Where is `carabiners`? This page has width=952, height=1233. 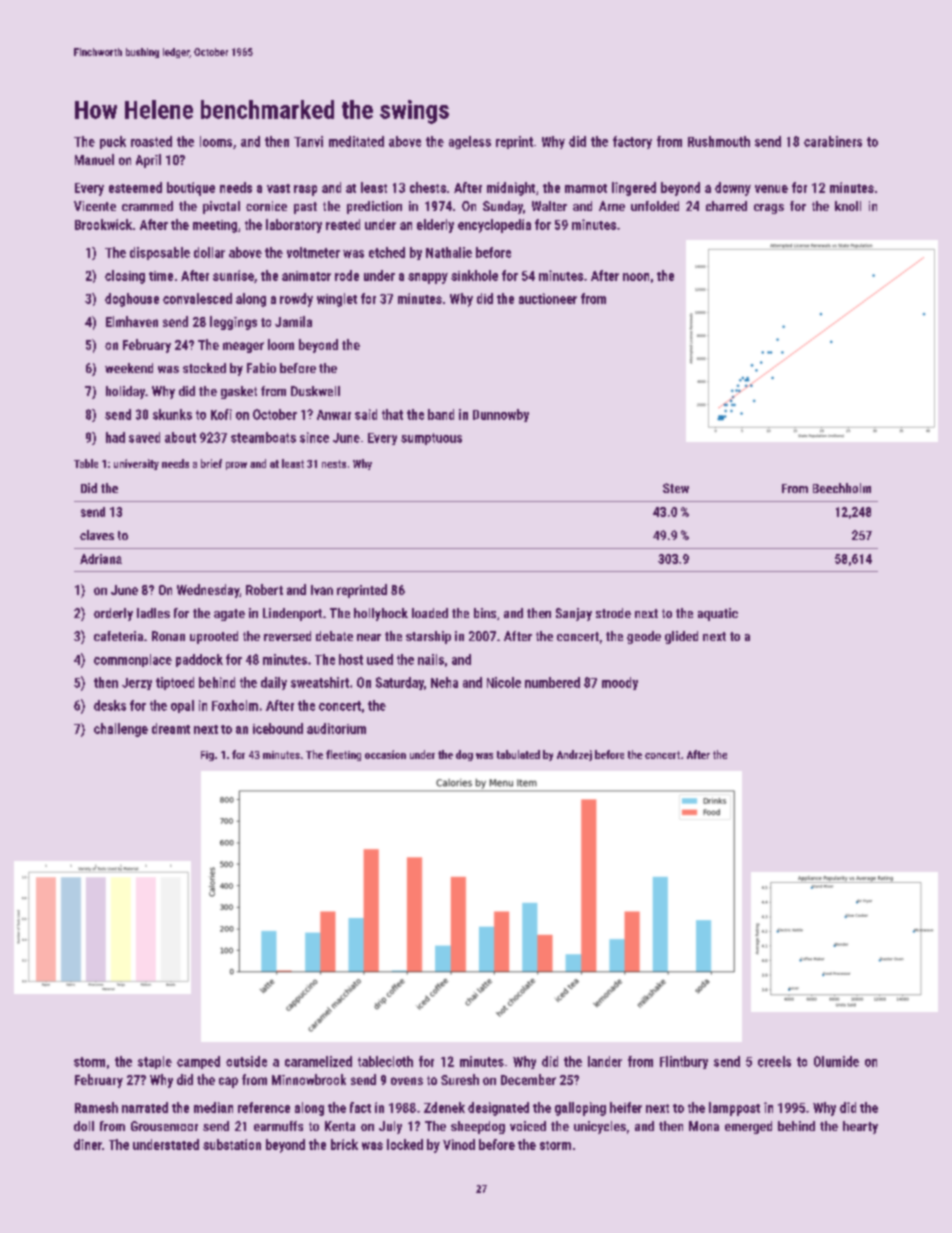
carabiners is located at coordinates (833, 141).
